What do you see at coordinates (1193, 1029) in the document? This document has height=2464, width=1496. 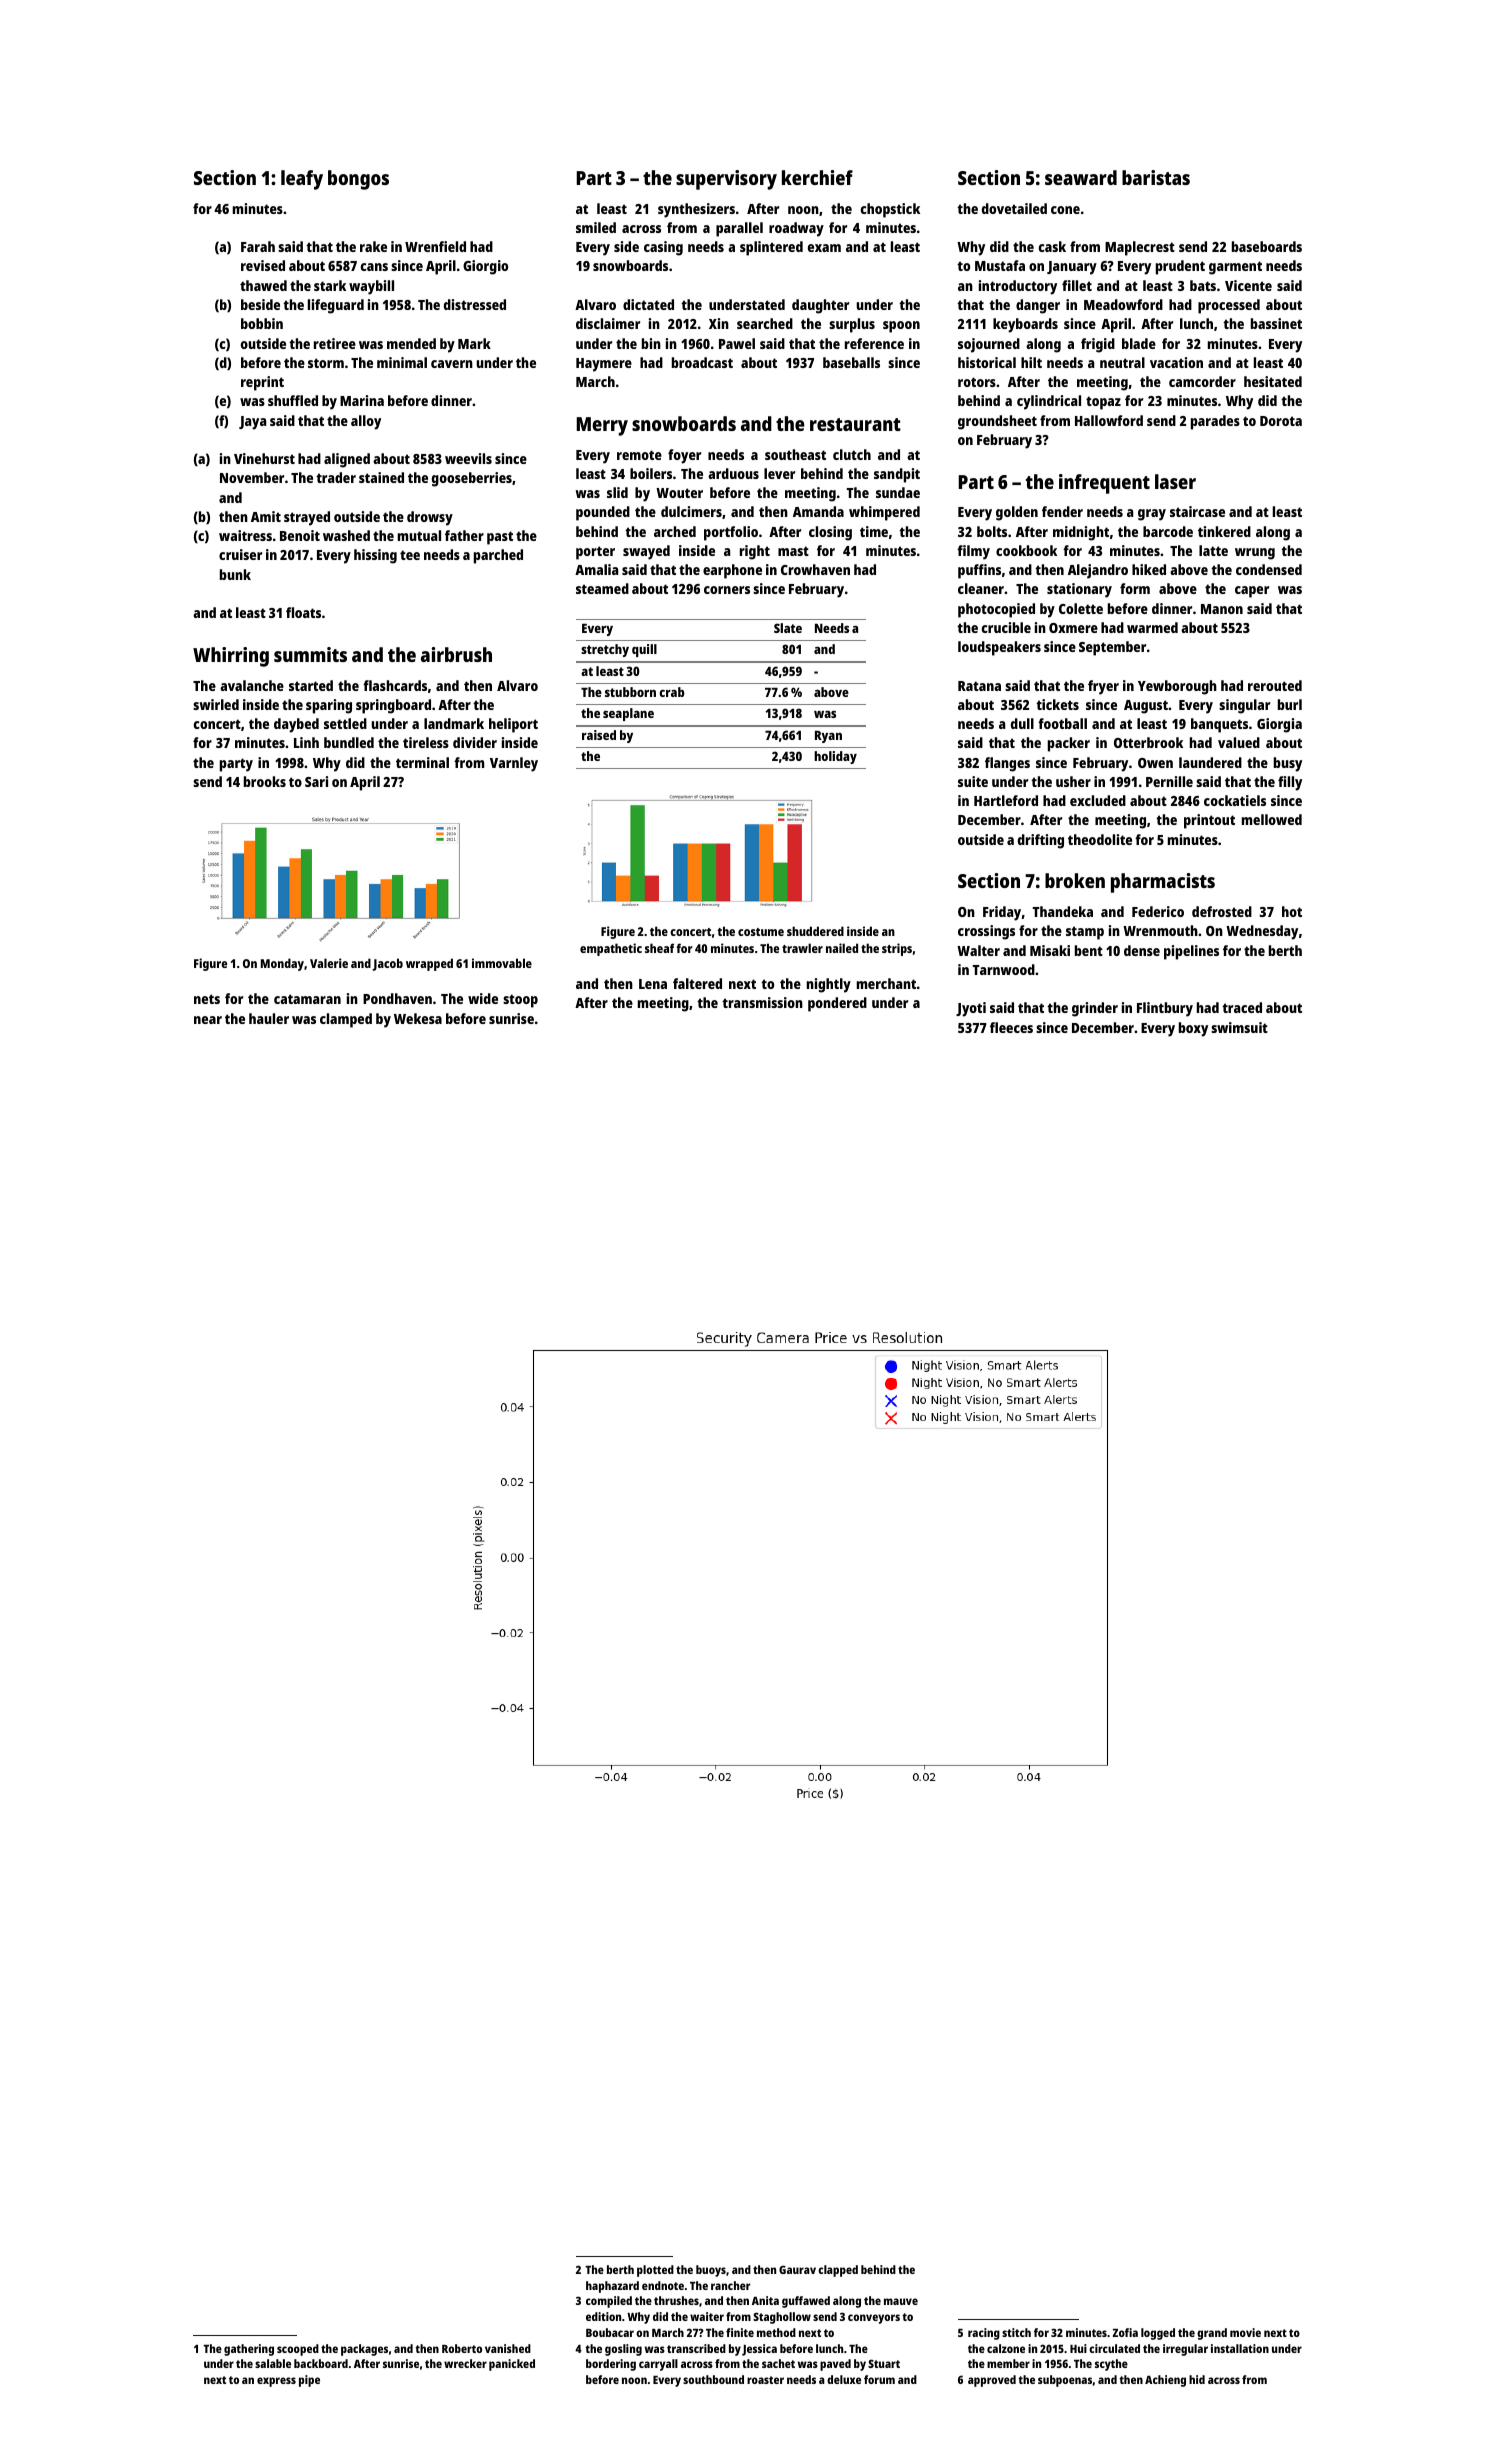 I see `boxy` at bounding box center [1193, 1029].
